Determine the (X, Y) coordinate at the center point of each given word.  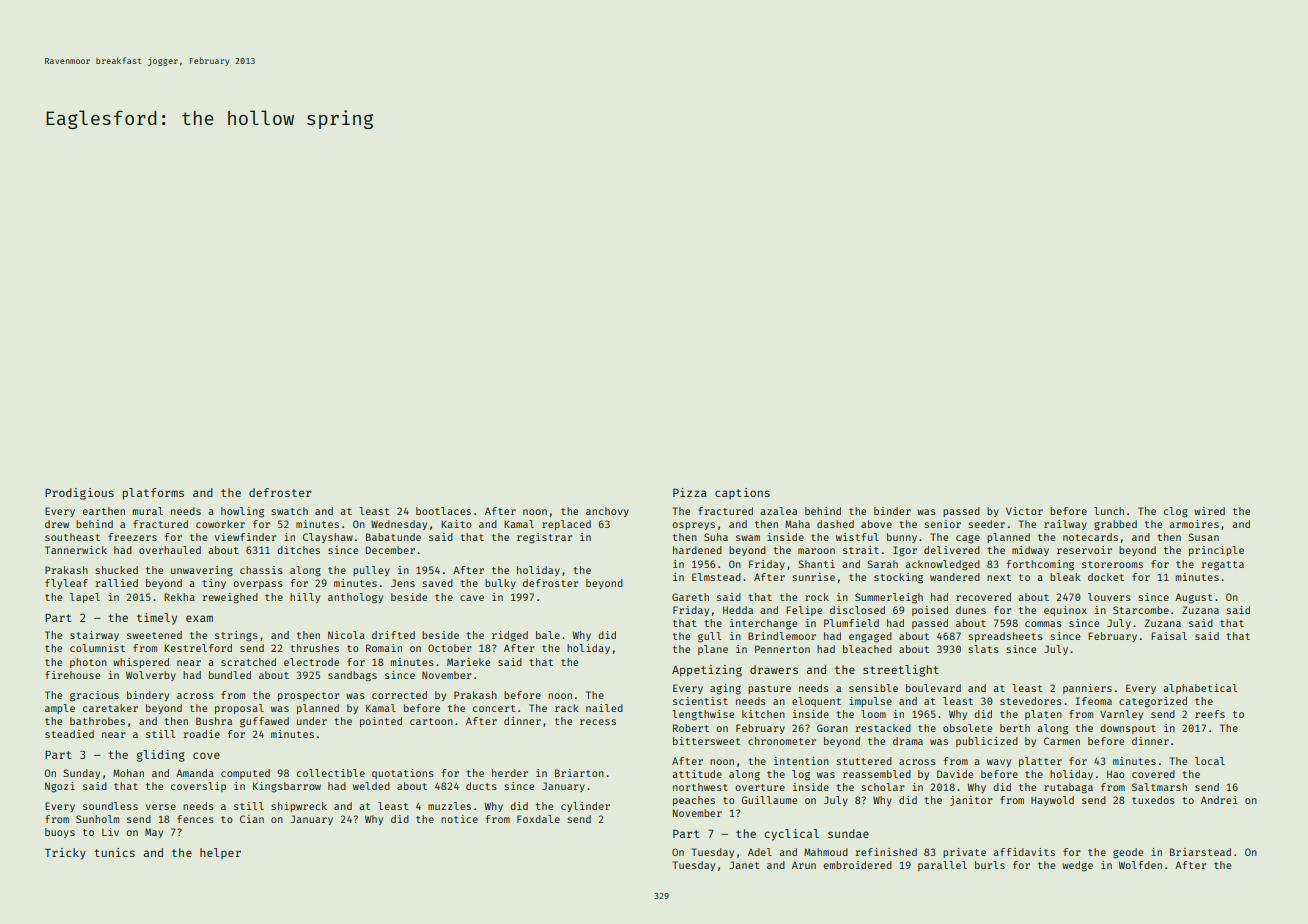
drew (57, 524)
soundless (110, 806)
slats (983, 649)
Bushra (214, 721)
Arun (804, 865)
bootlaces (443, 511)
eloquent (816, 702)
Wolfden (1140, 865)
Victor (1024, 511)
